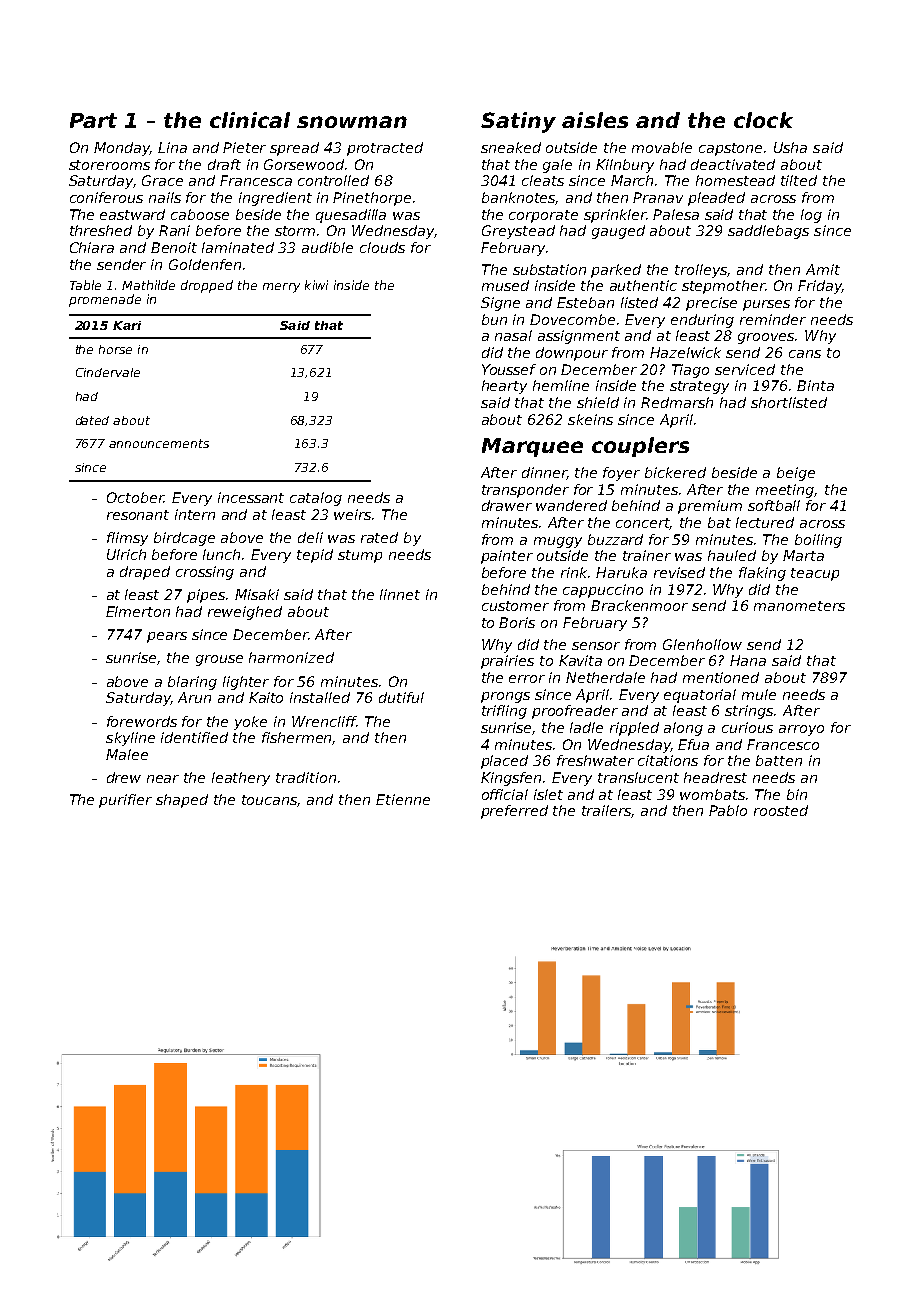 This screenshot has width=924, height=1308. What do you see at coordinates (527, 679) in the screenshot?
I see `error` at bounding box center [527, 679].
